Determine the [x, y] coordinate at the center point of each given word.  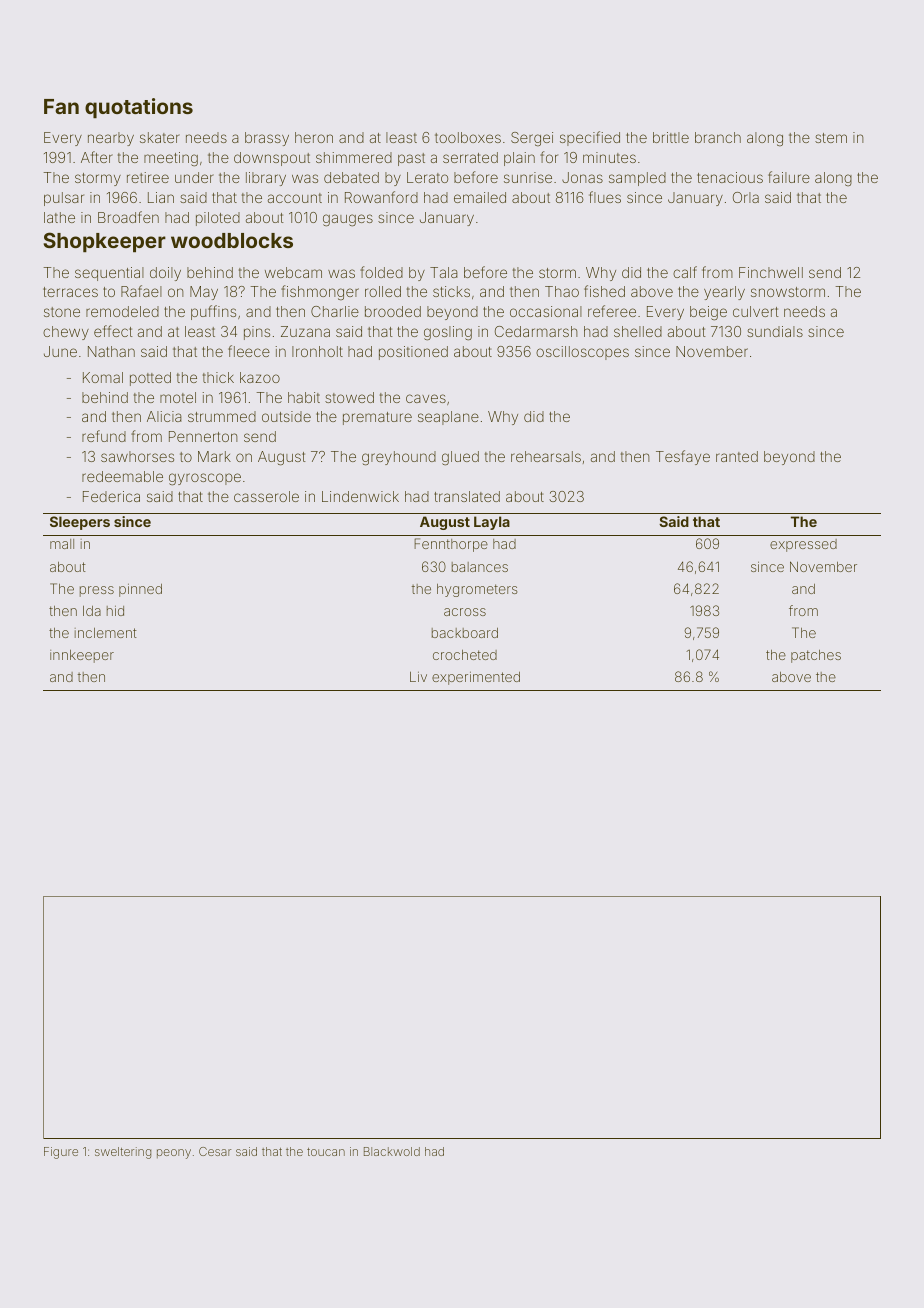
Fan [61, 106]
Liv [418, 677]
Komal [103, 377]
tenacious [730, 177]
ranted [737, 456]
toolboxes [468, 137]
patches [816, 656]
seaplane [448, 418]
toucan [326, 1152]
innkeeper [82, 656]
